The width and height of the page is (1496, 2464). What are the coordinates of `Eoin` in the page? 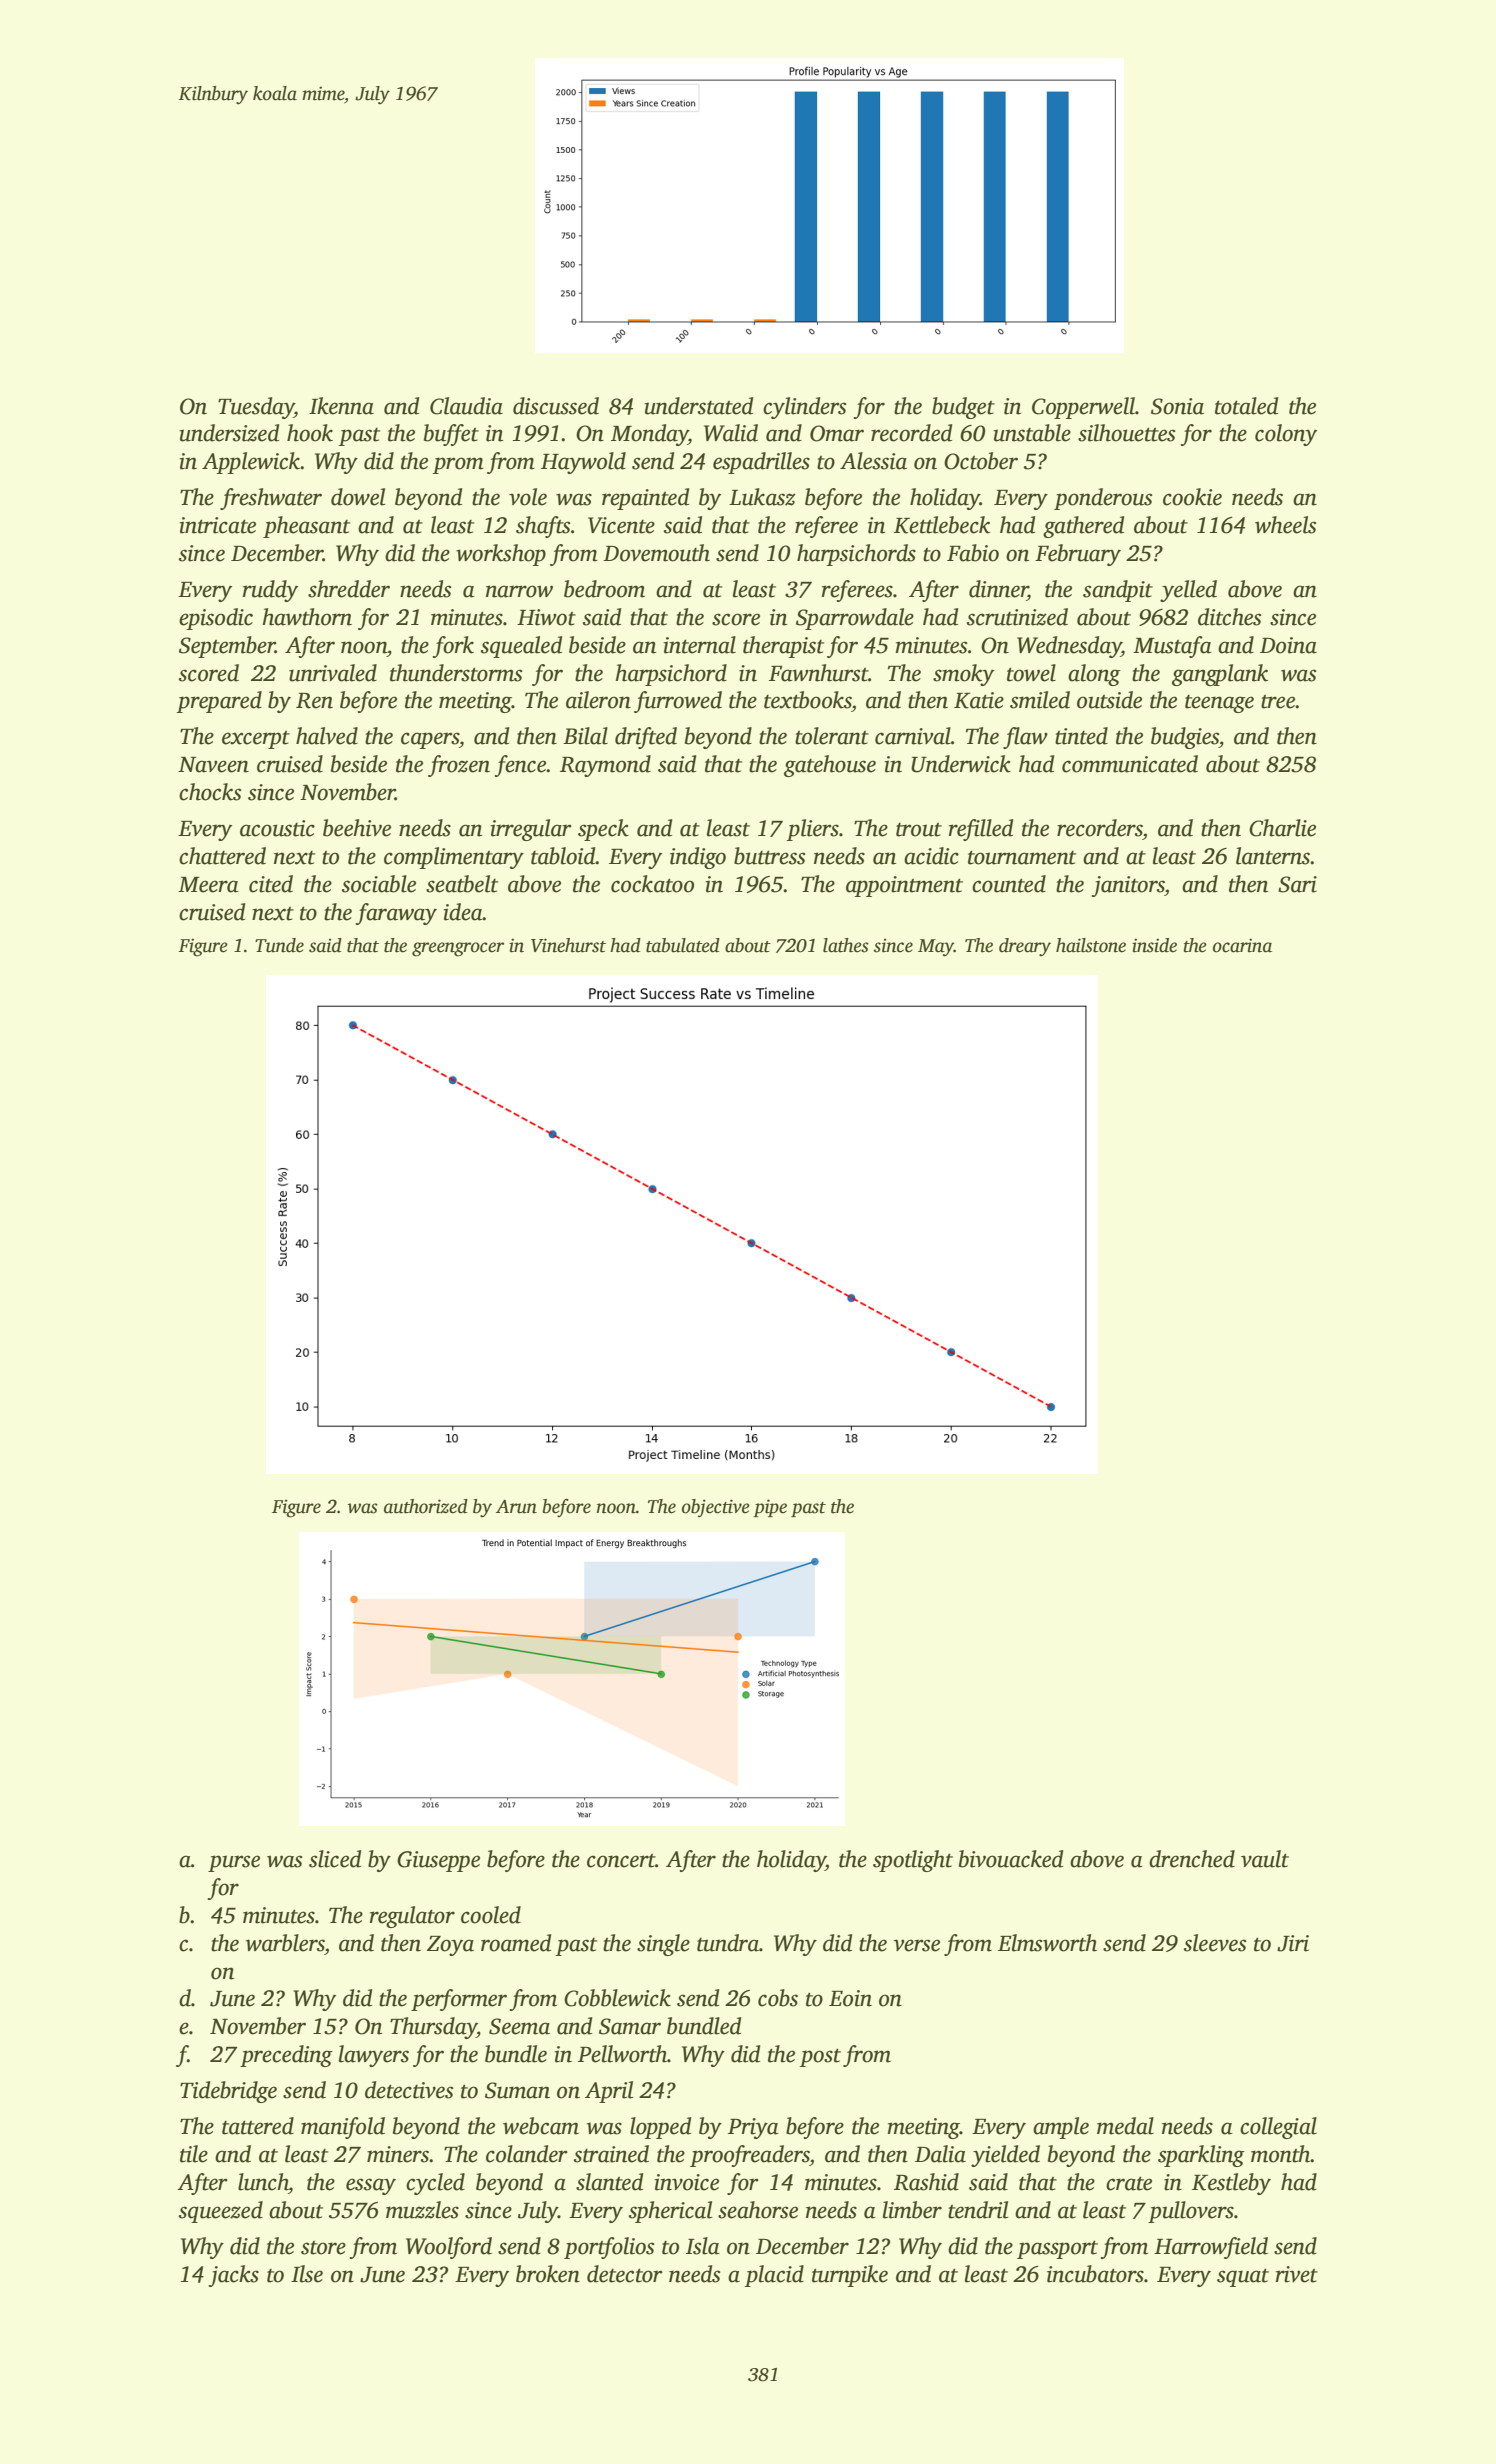 It's located at (850, 1998).
